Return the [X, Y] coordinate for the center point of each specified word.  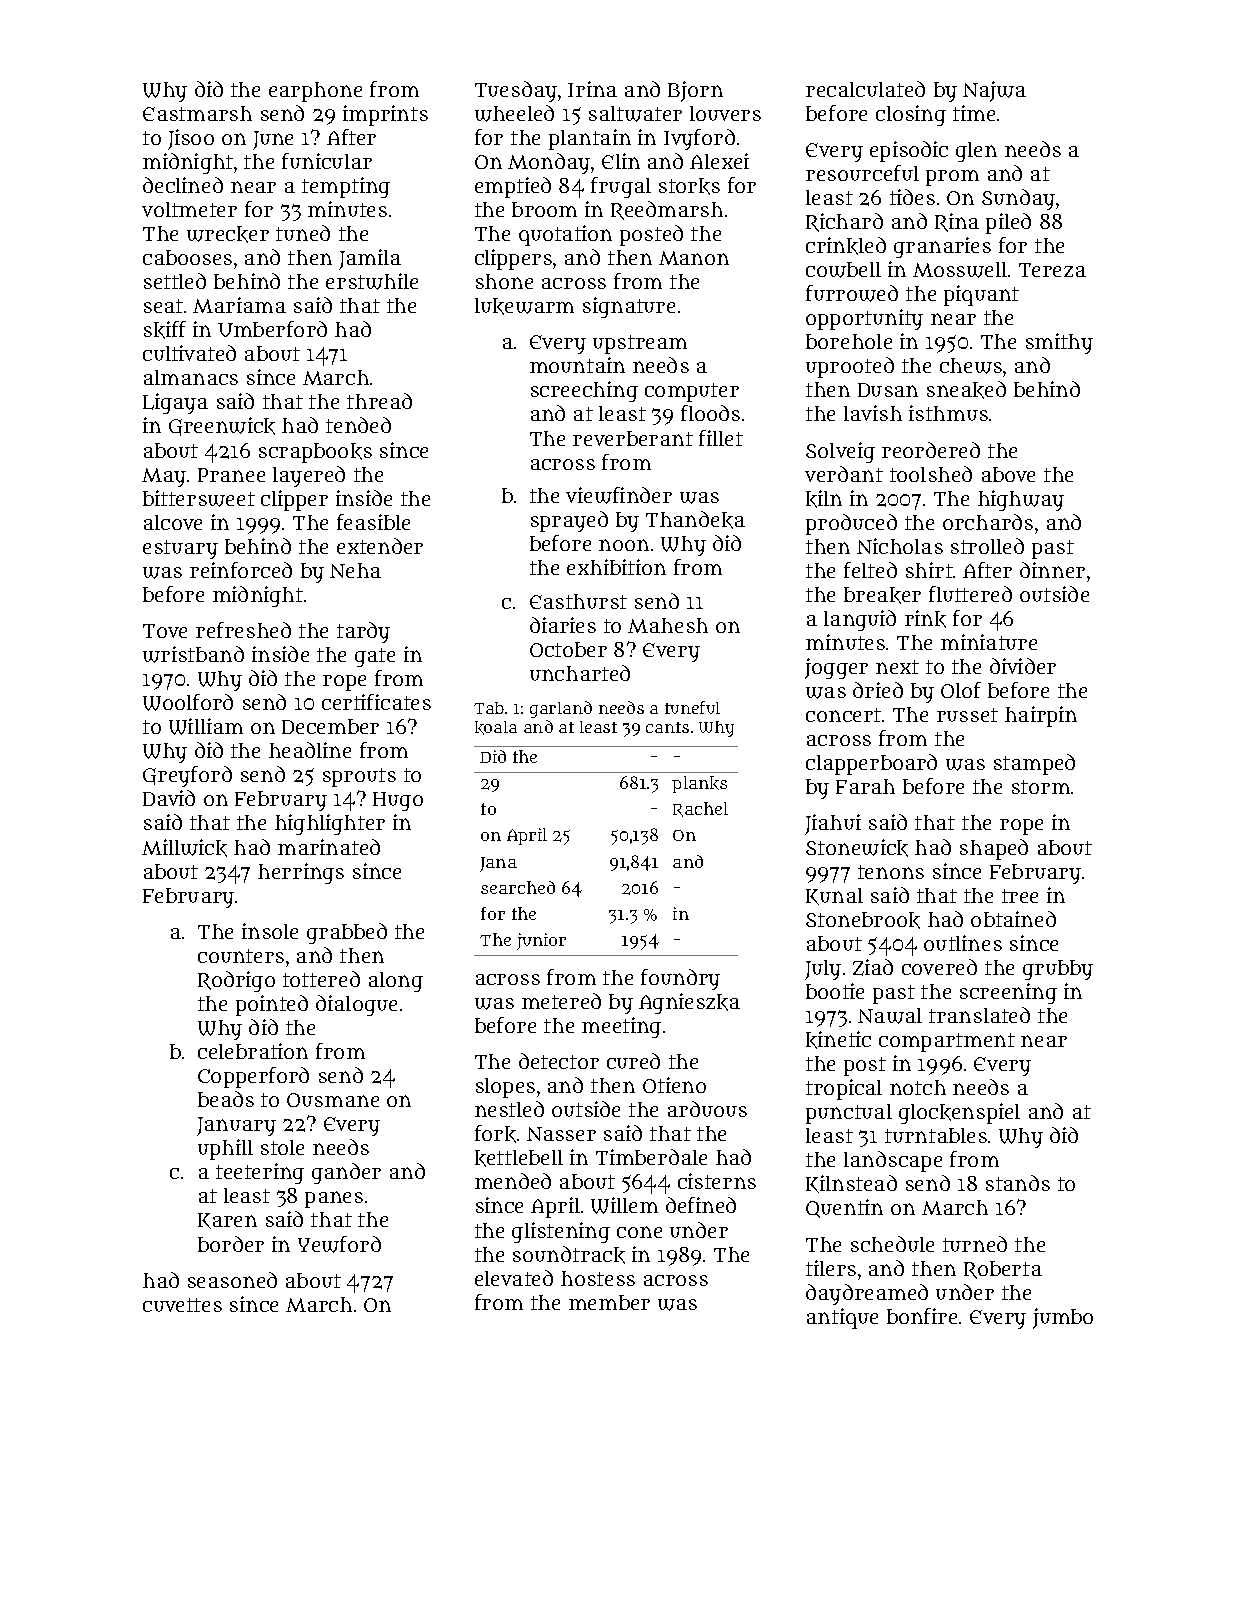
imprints [385, 115]
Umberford [272, 329]
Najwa [994, 91]
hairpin [1041, 716]
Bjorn [695, 91]
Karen [227, 1221]
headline [310, 750]
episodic [909, 151]
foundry [680, 979]
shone [504, 281]
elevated [514, 1278]
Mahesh [668, 625]
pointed [272, 1005]
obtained [1013, 919]
